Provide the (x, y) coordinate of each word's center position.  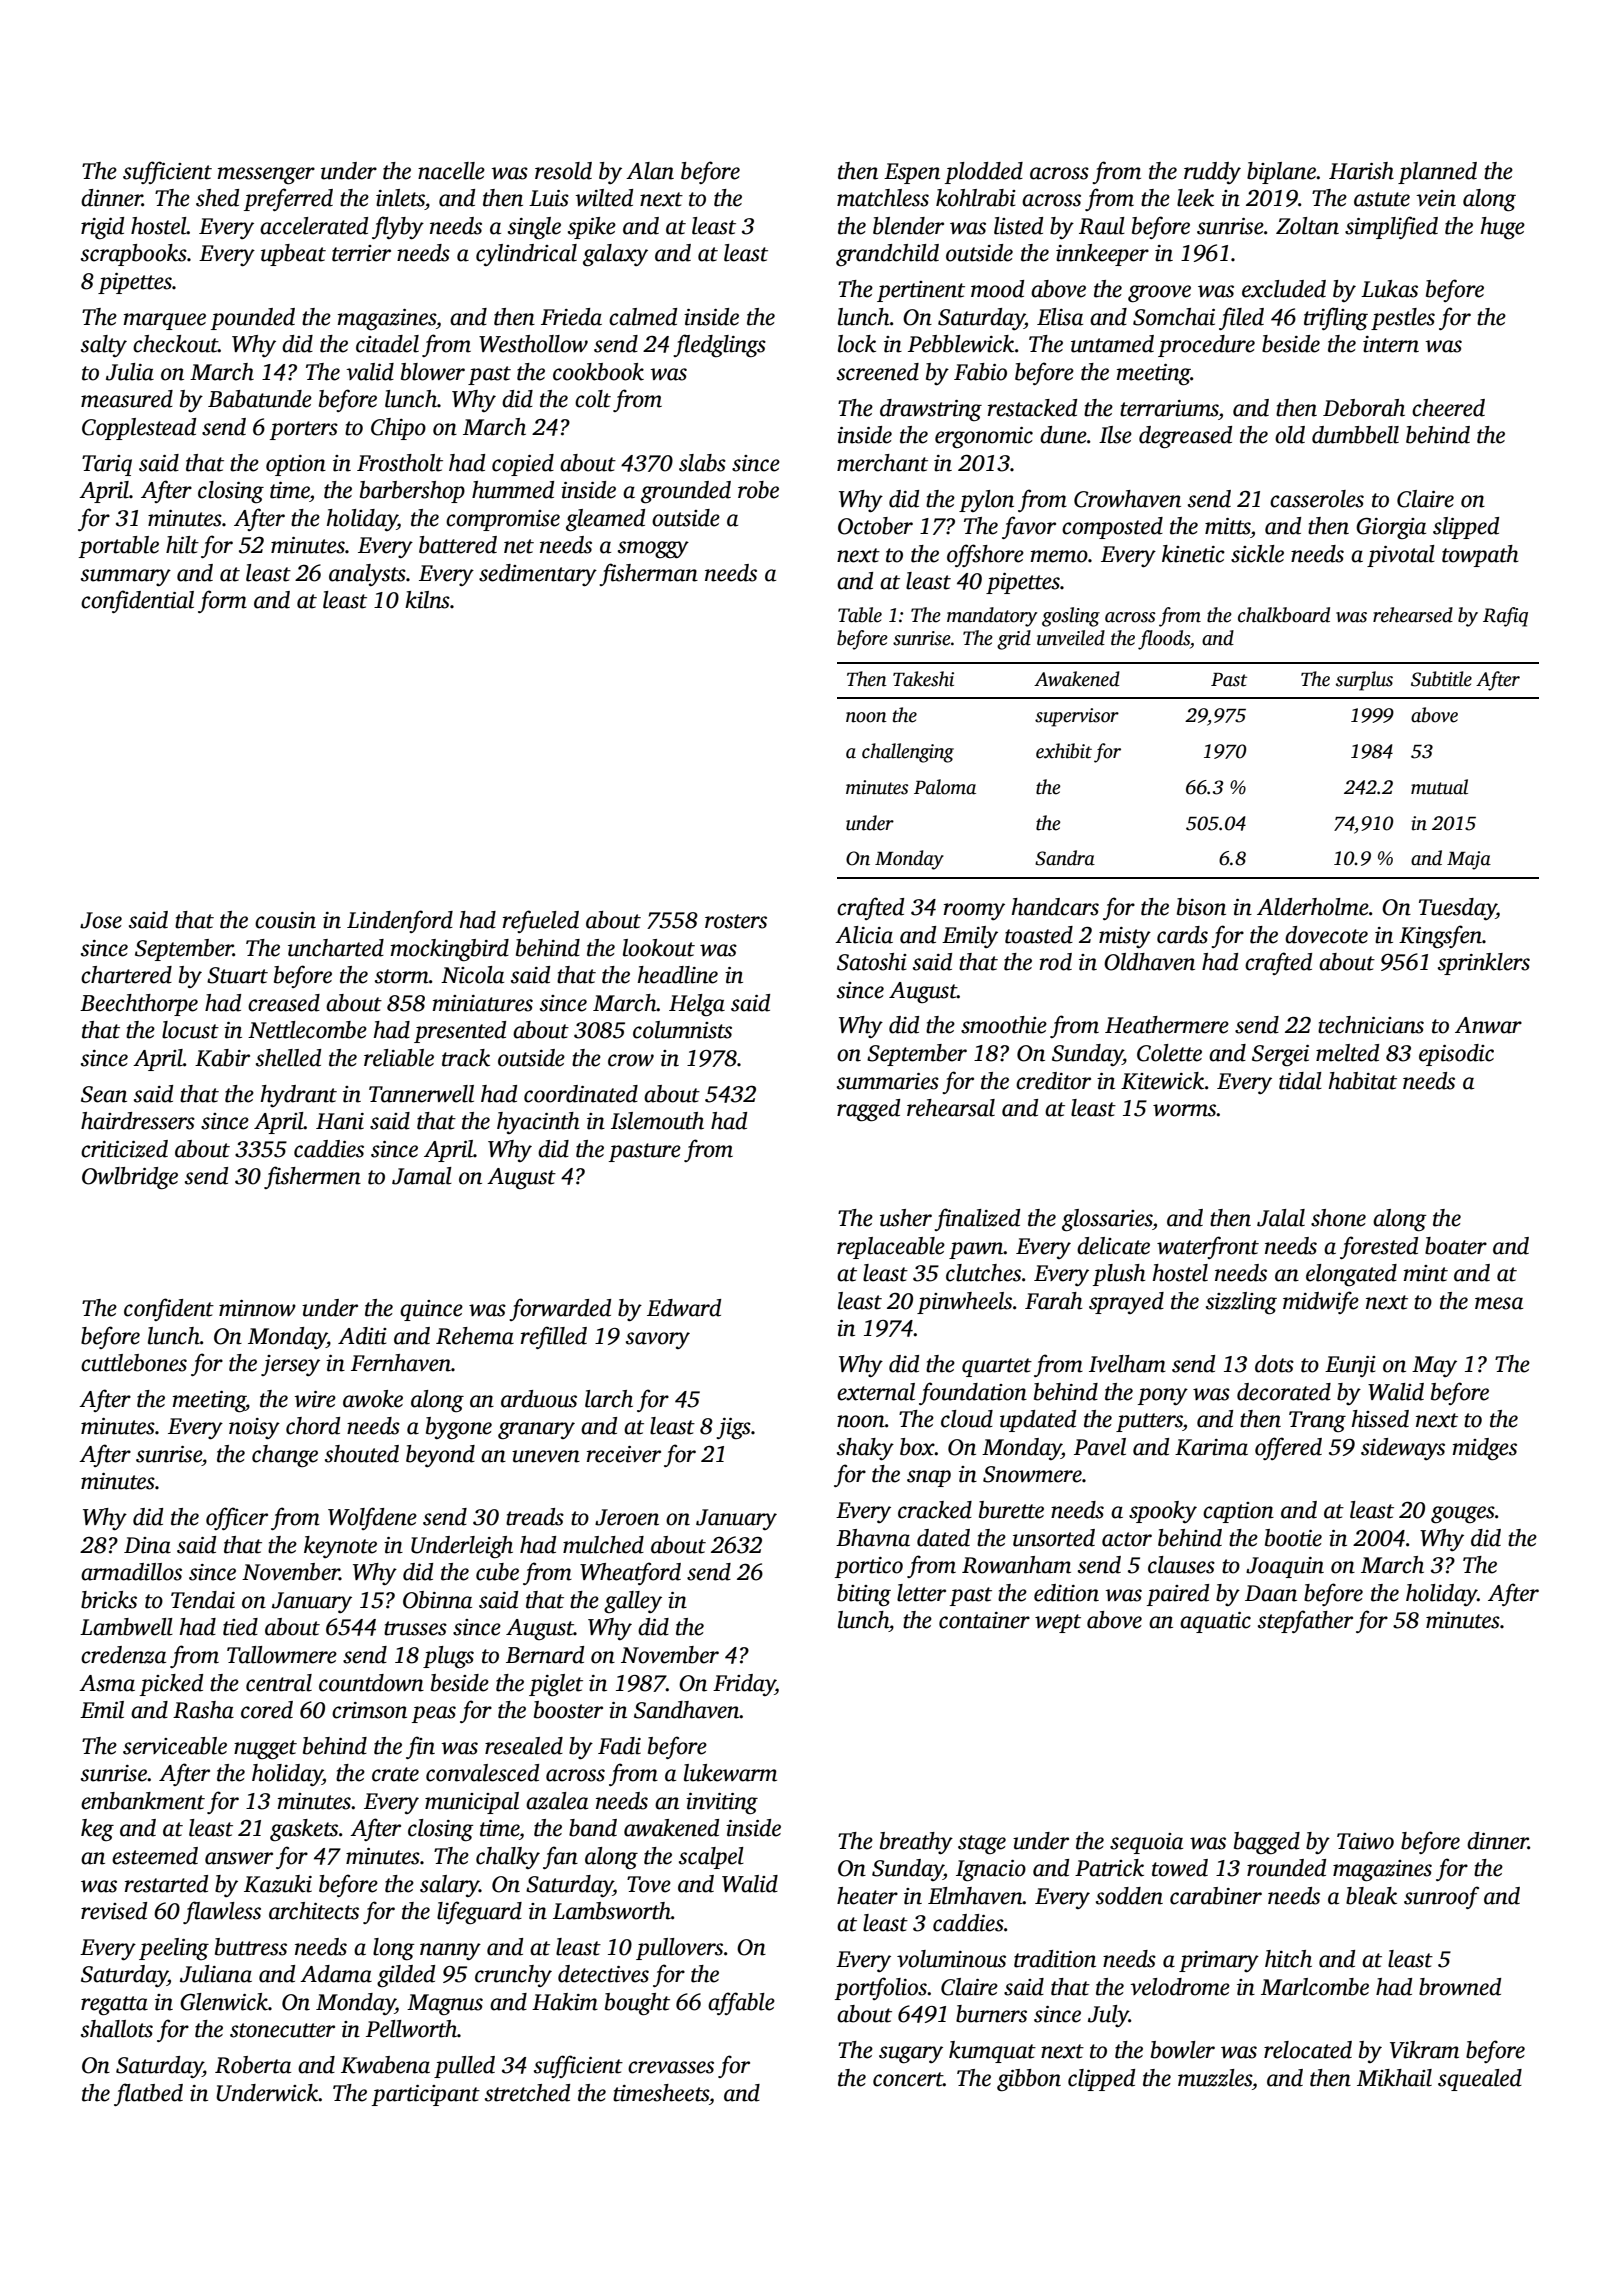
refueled (541, 921)
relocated (1308, 2050)
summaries (888, 1081)
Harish (1361, 171)
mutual (1439, 787)
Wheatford (630, 1573)
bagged (1267, 1843)
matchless (883, 198)
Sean (104, 1094)
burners (991, 2014)
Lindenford (400, 921)
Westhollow (533, 344)
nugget (265, 1750)
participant (426, 2095)
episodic (1456, 1055)
